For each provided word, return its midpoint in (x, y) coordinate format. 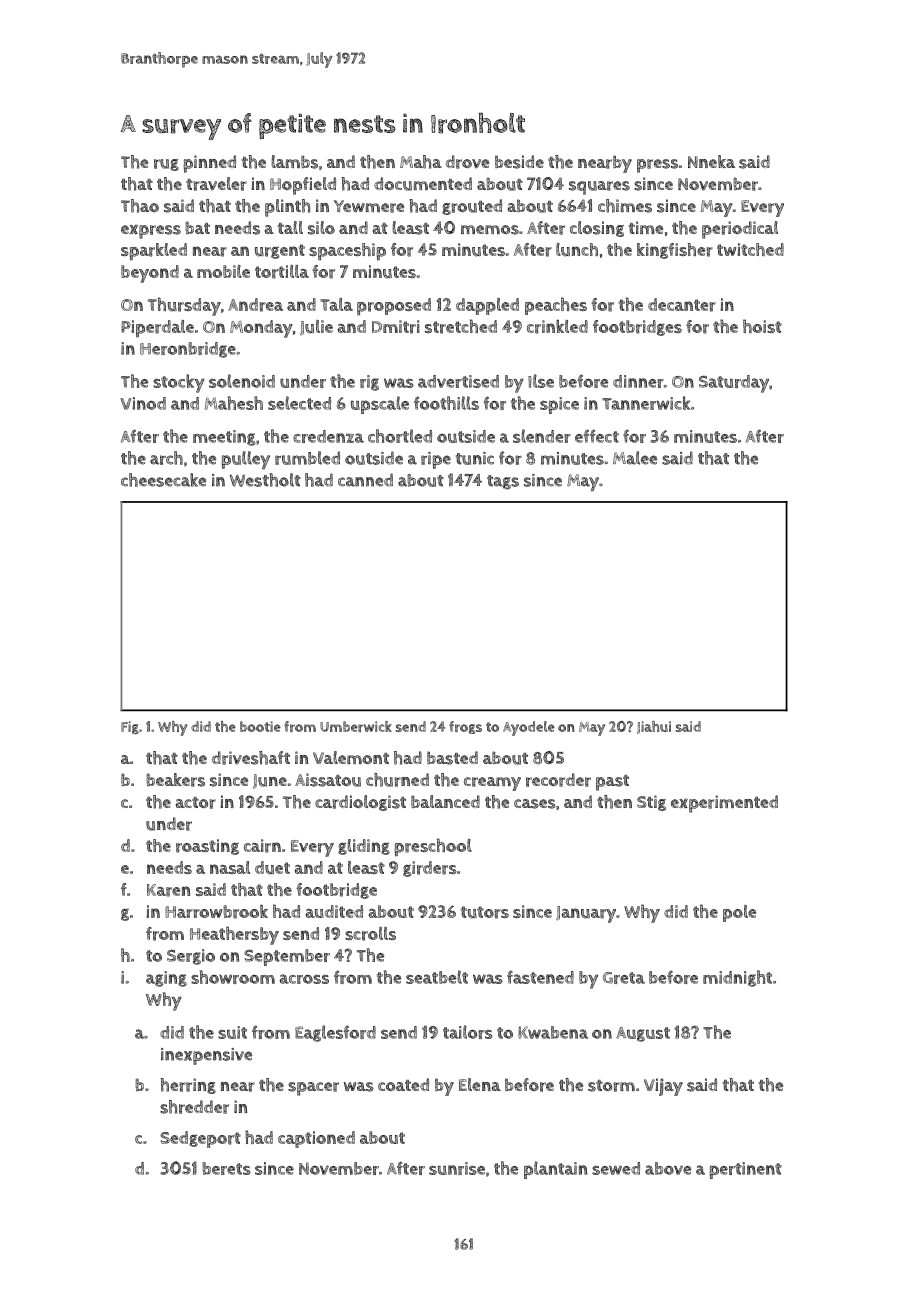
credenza (328, 436)
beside (519, 162)
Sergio (191, 957)
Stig (651, 803)
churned (397, 780)
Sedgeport (200, 1139)
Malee (635, 458)
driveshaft (251, 758)
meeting (224, 438)
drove (467, 162)
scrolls (370, 934)
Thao (140, 206)
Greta (624, 978)
